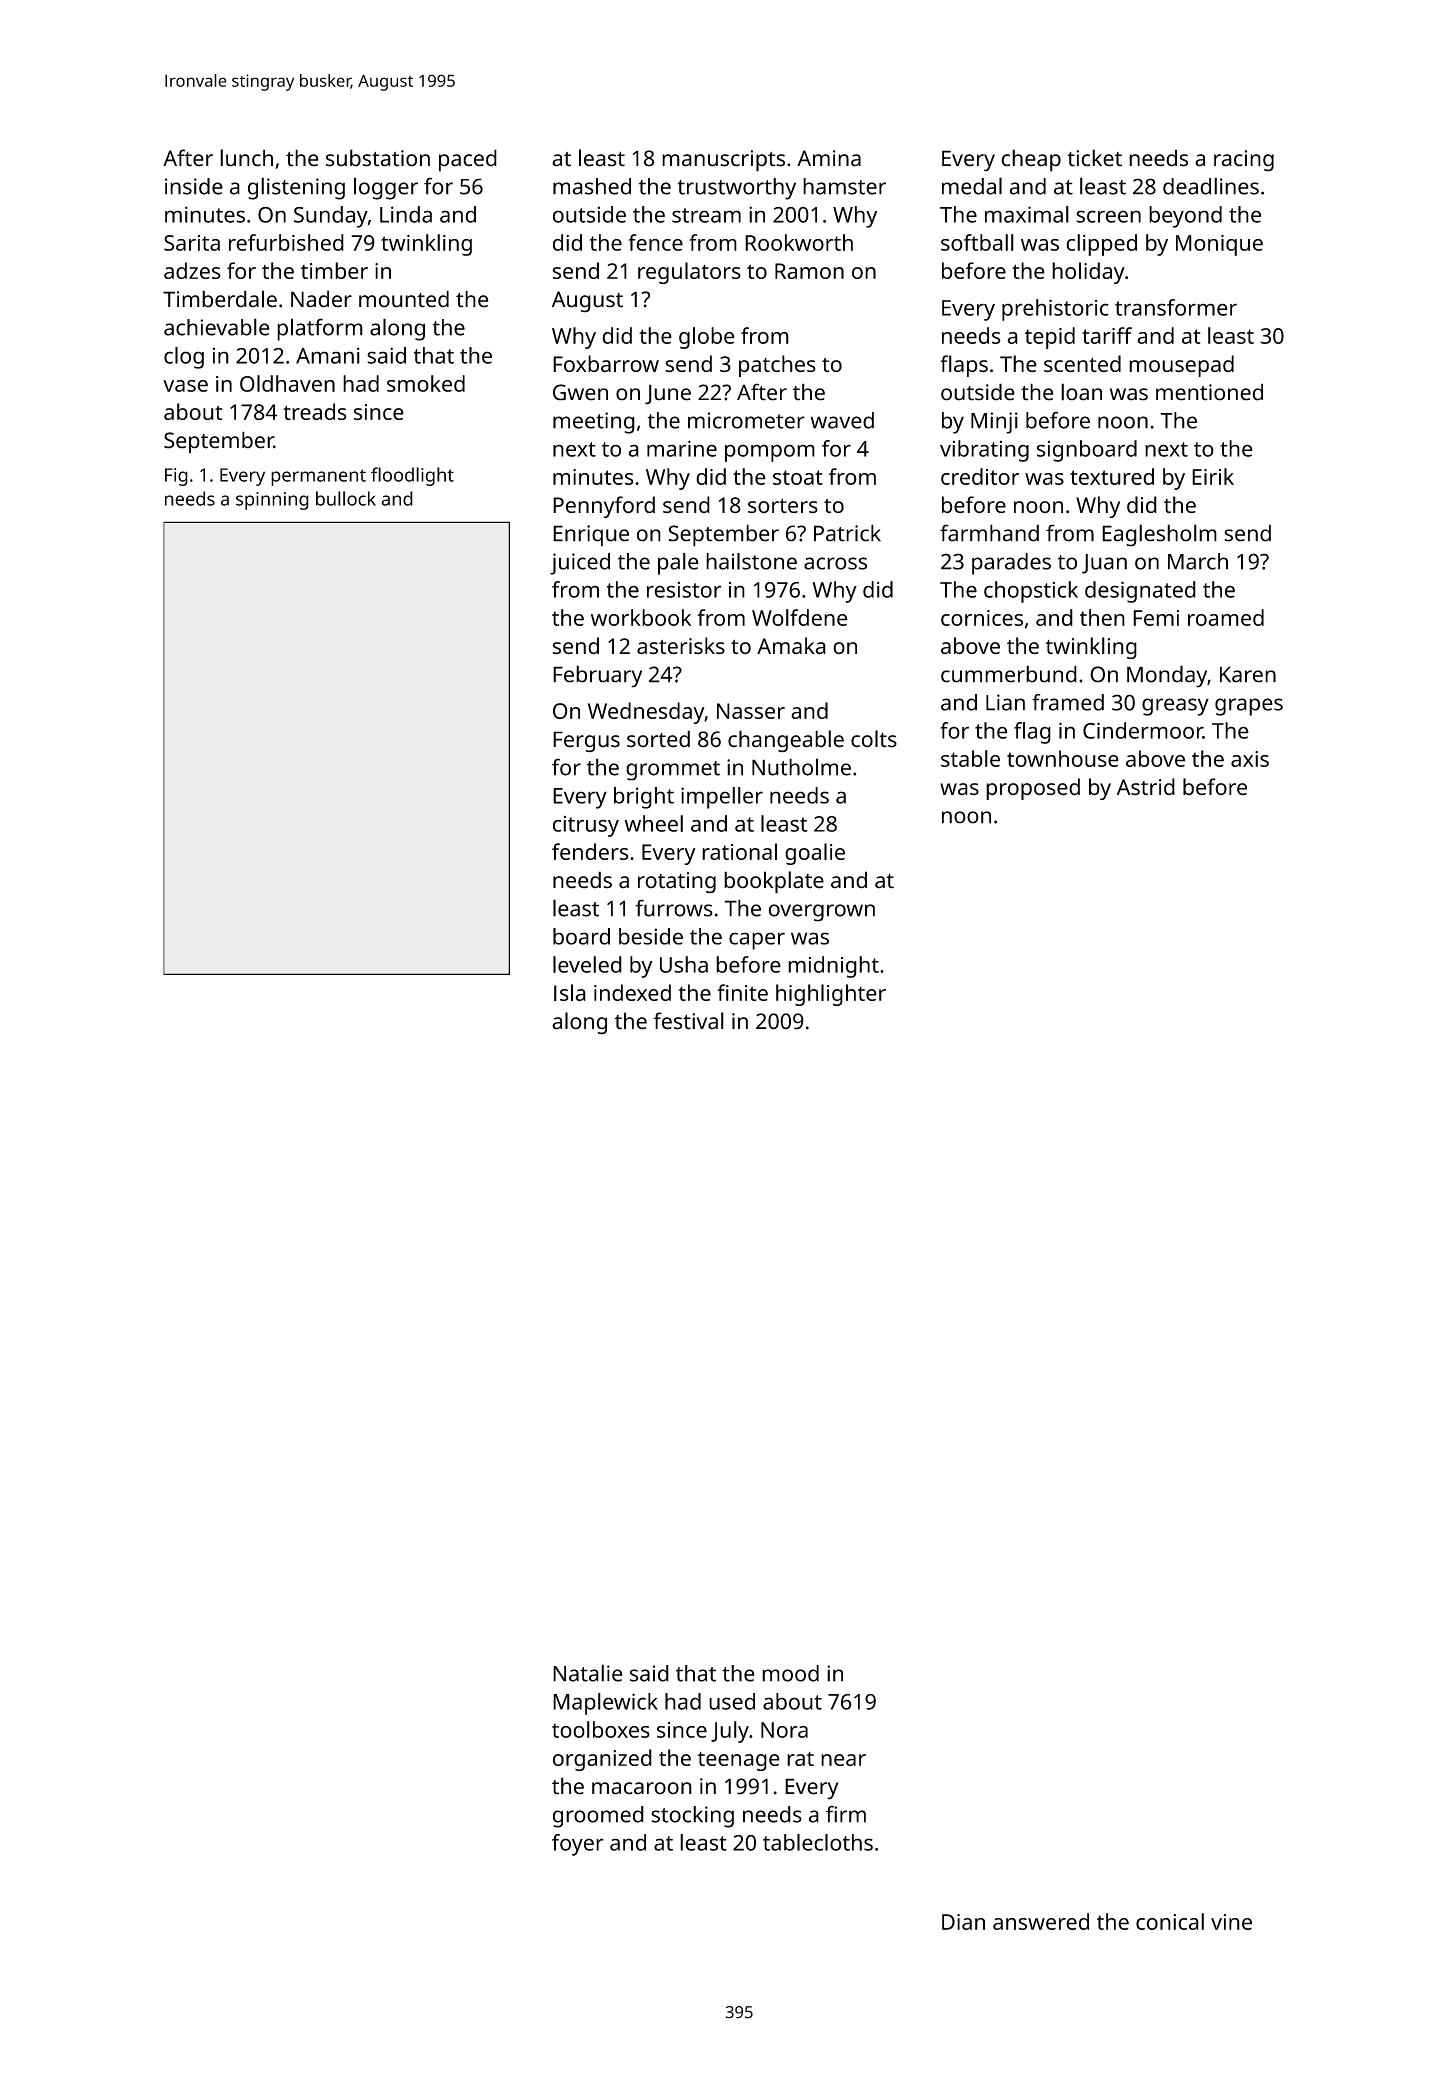 The width and height of the document is (1450, 2100). I want to click on roamed, so click(1226, 617).
